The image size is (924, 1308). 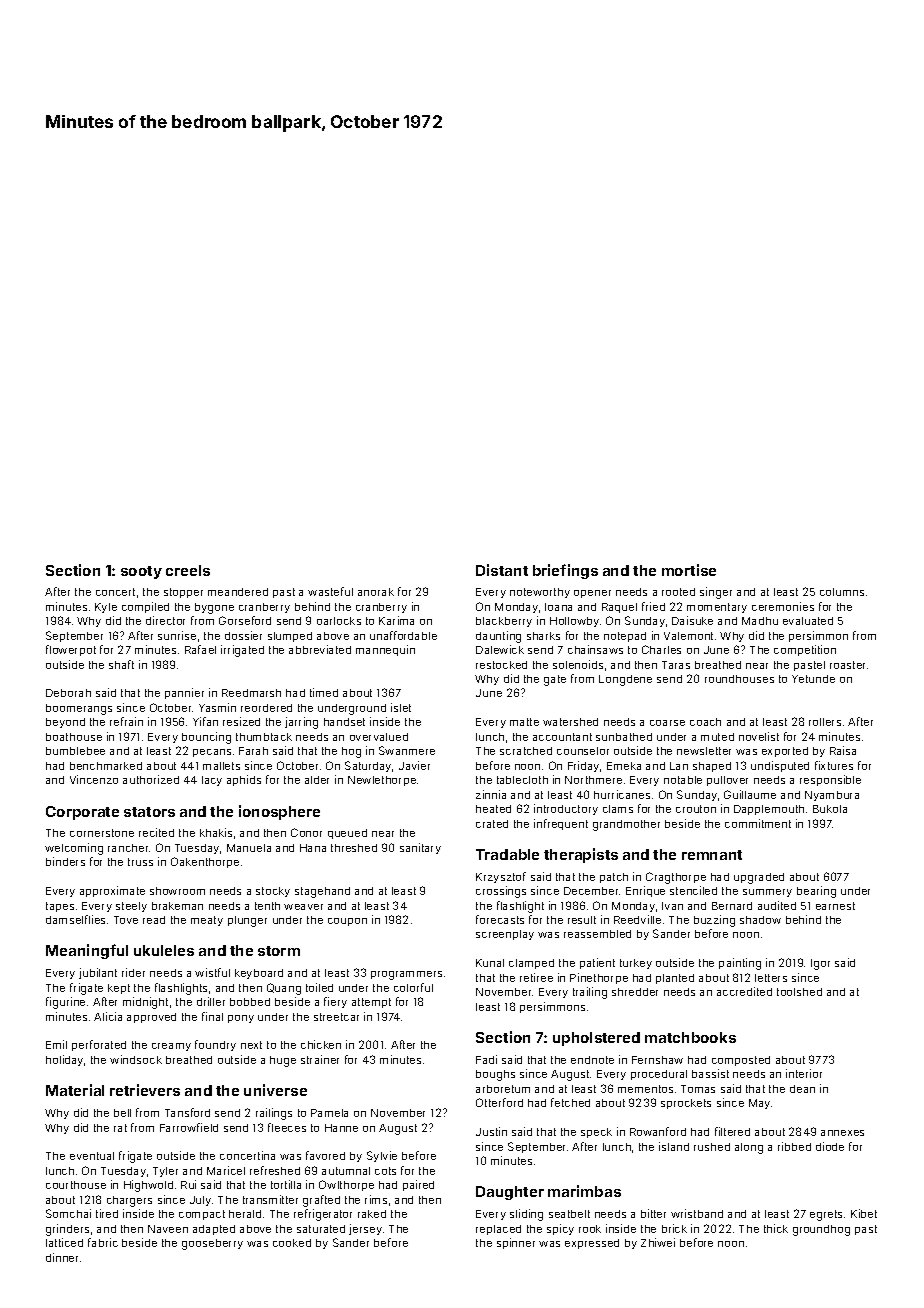 I want to click on creamy, so click(x=171, y=1047).
